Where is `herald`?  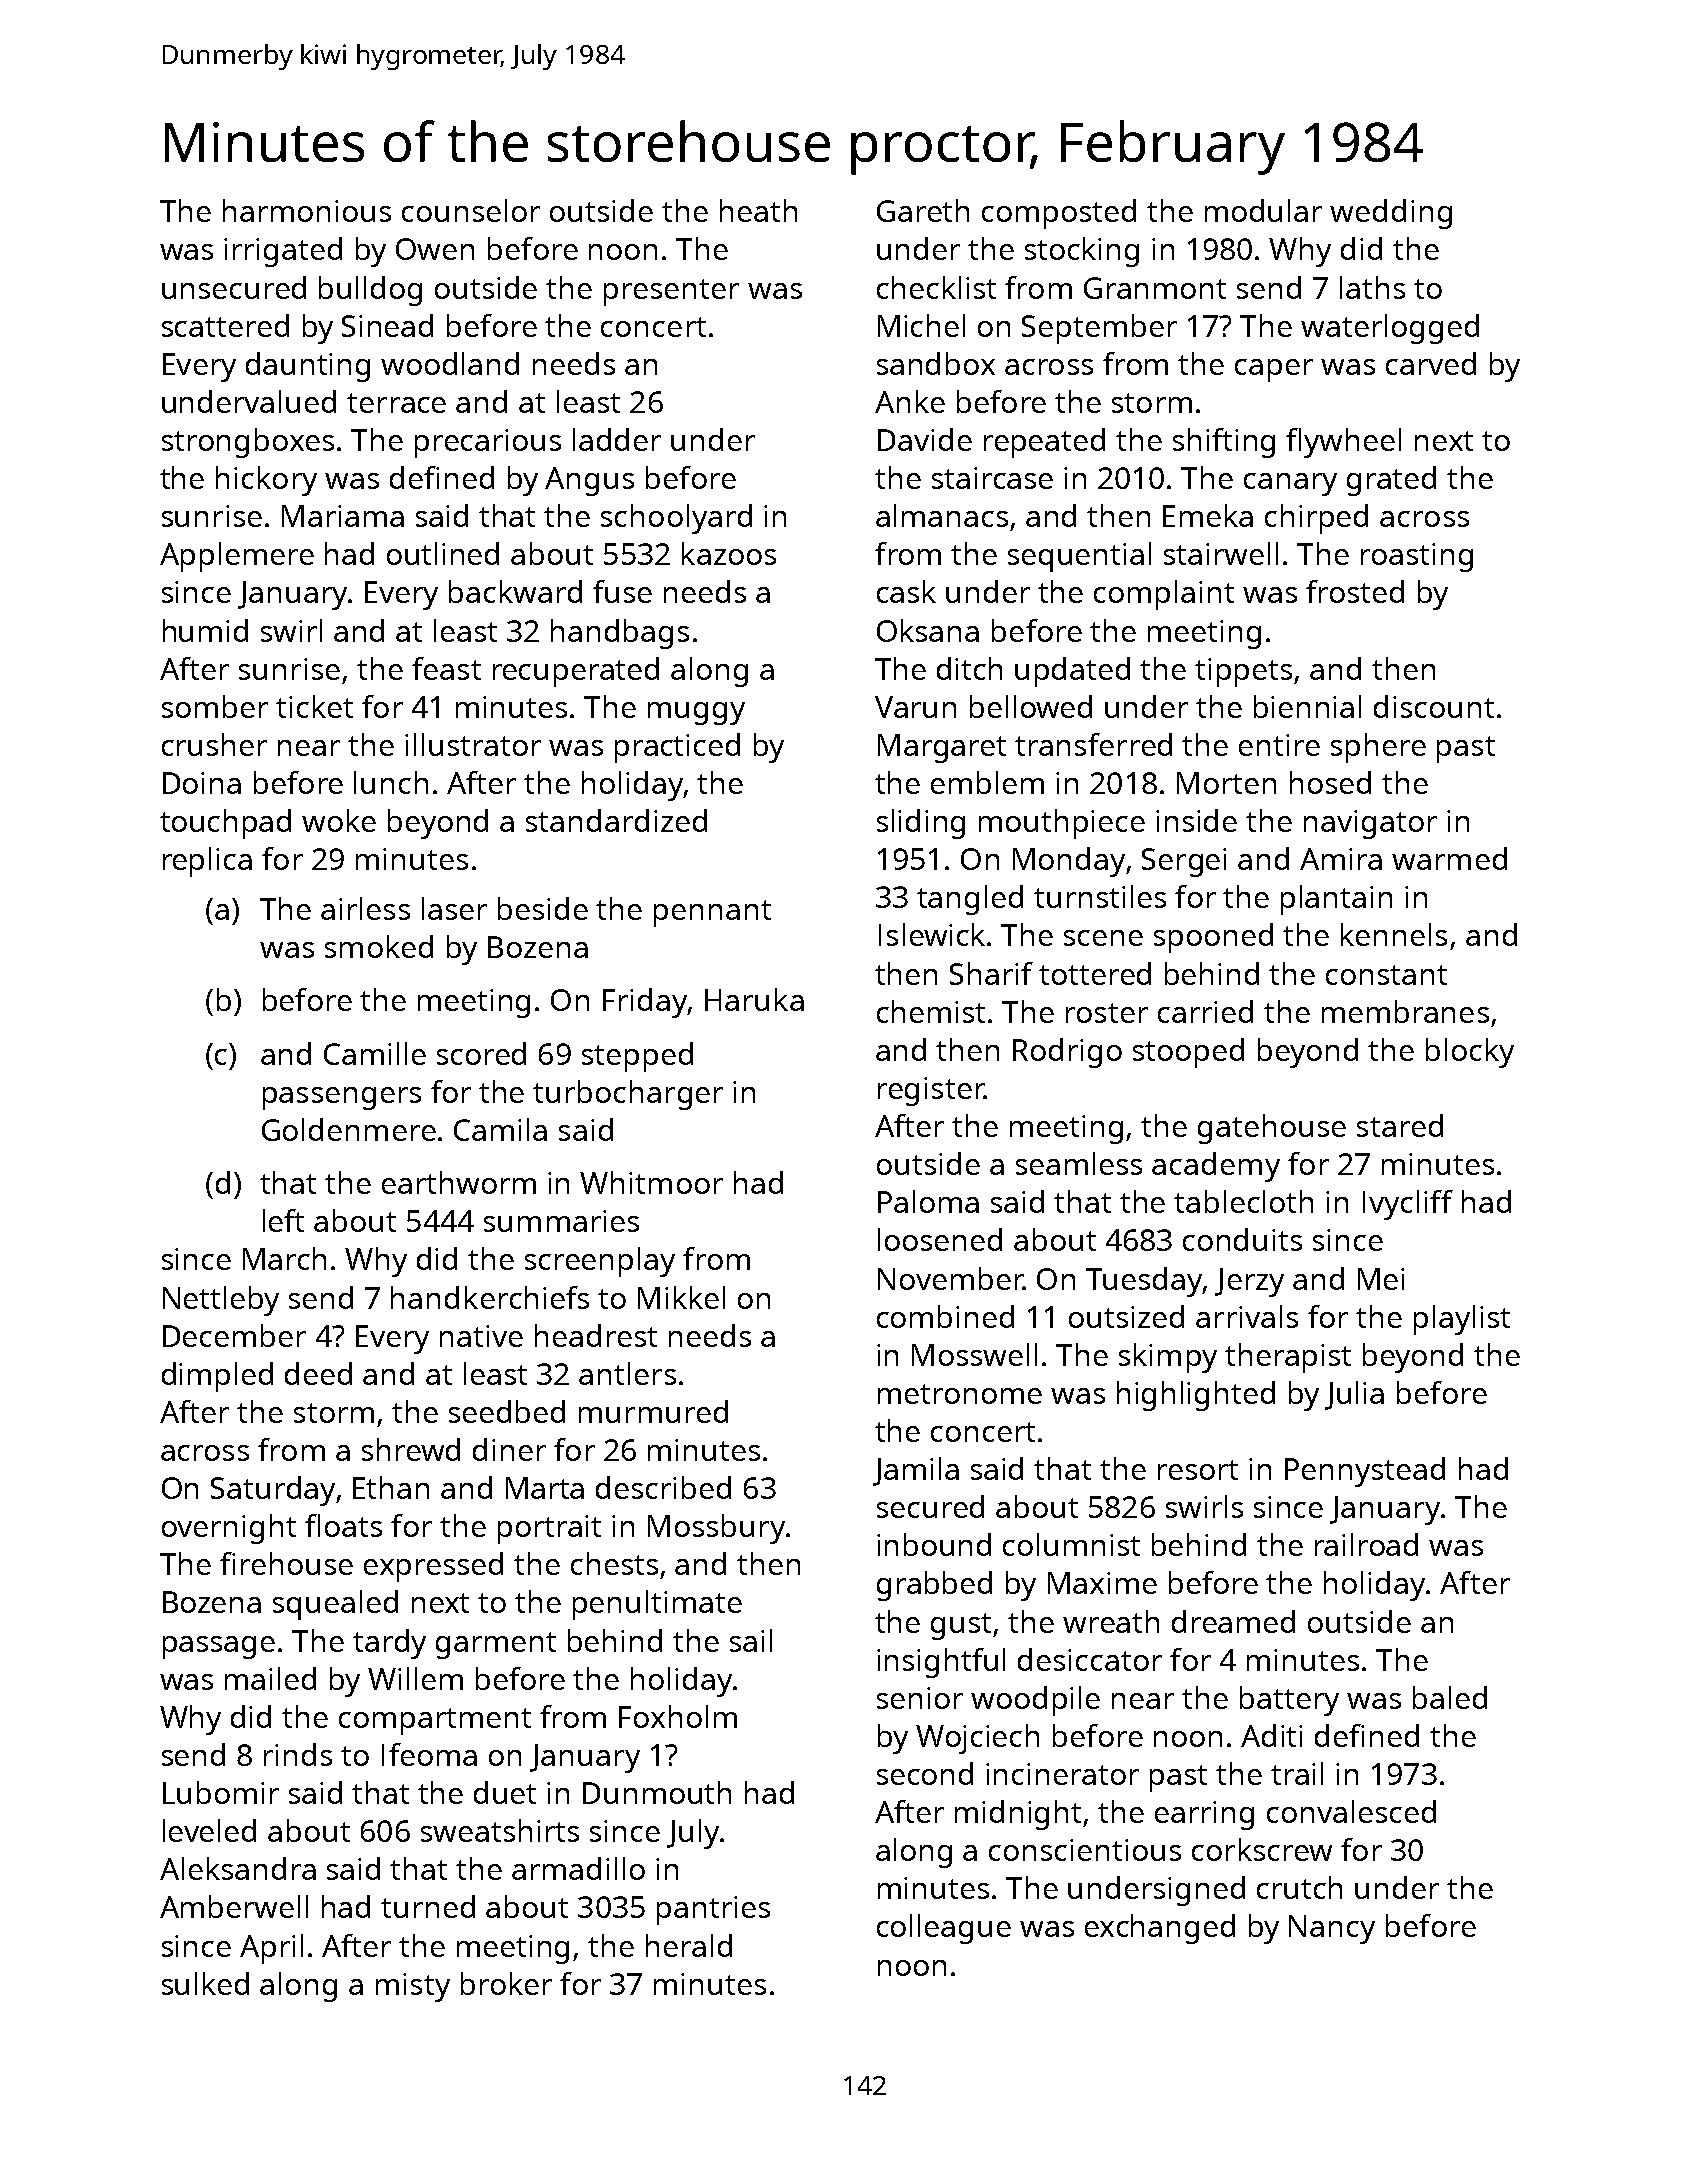 herald is located at coordinates (689, 1945).
